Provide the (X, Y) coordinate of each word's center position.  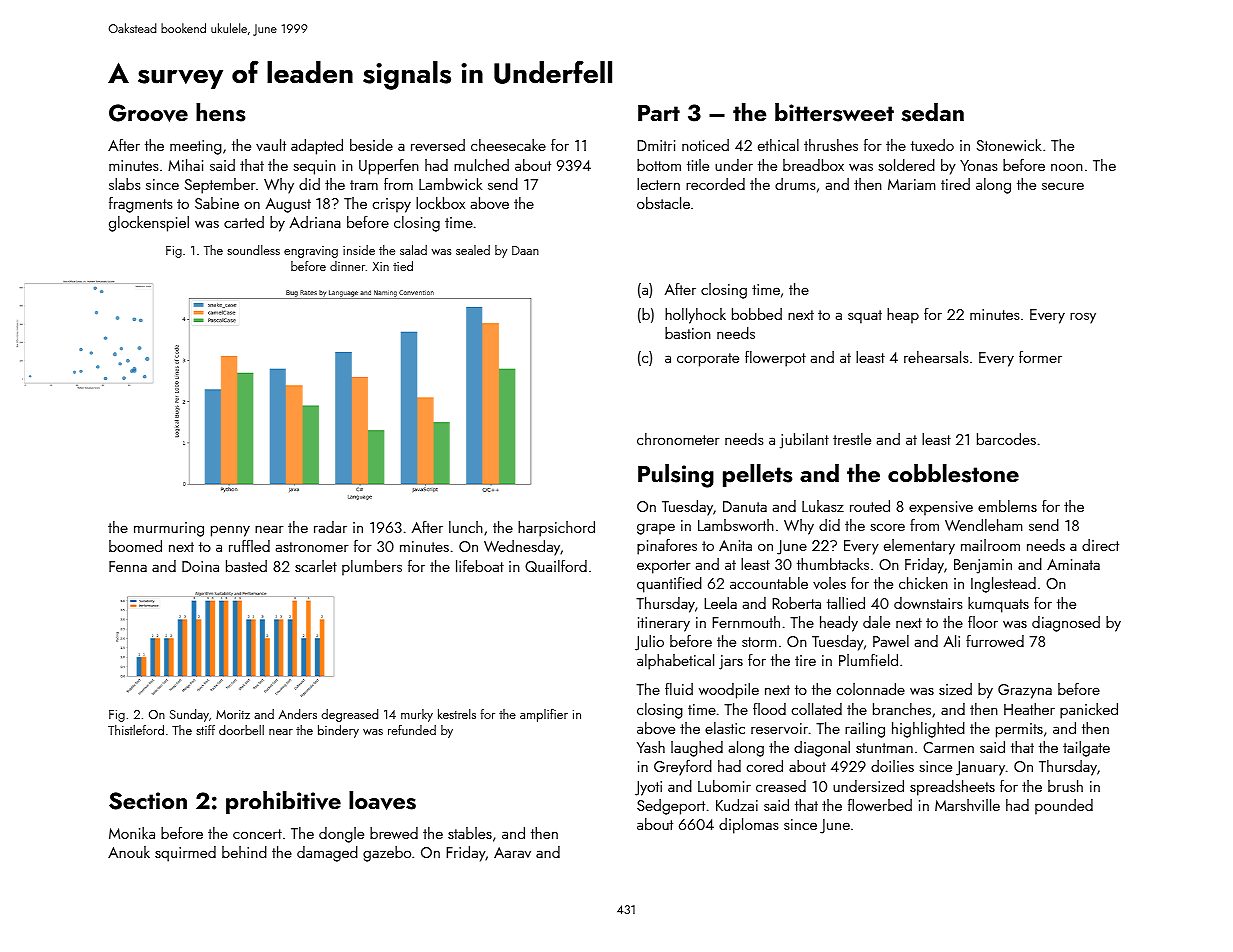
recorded (715, 184)
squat (865, 317)
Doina (200, 566)
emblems (1007, 506)
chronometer (678, 439)
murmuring (169, 529)
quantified (669, 584)
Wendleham (983, 525)
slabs (124, 184)
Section (148, 801)
